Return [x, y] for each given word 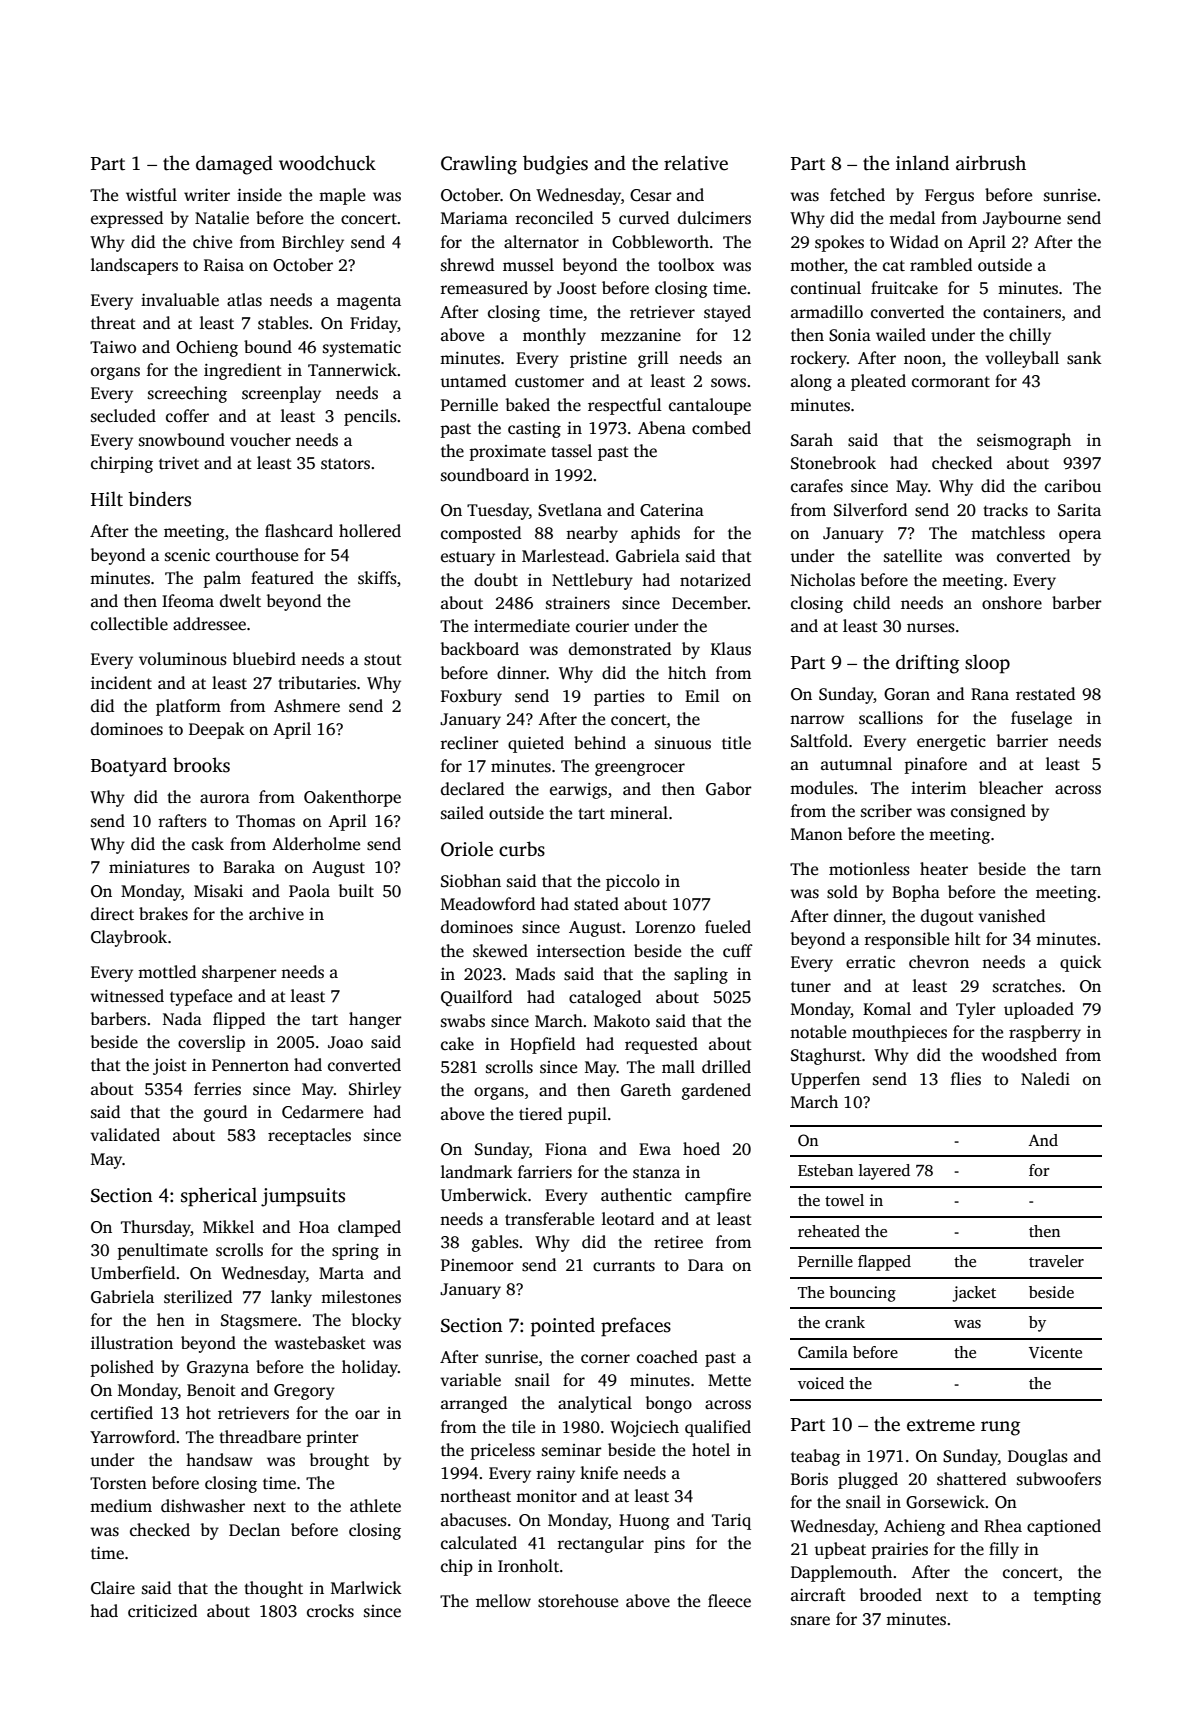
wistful [151, 195]
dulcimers [714, 218]
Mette [729, 1380]
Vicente [1055, 1352]
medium [121, 1506]
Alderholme [316, 844]
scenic [187, 555]
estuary [468, 559]
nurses [931, 628]
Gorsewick [945, 1502]
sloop [987, 664]
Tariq [731, 1522]
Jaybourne [1022, 219]
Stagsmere [259, 1322]
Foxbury [471, 697]
